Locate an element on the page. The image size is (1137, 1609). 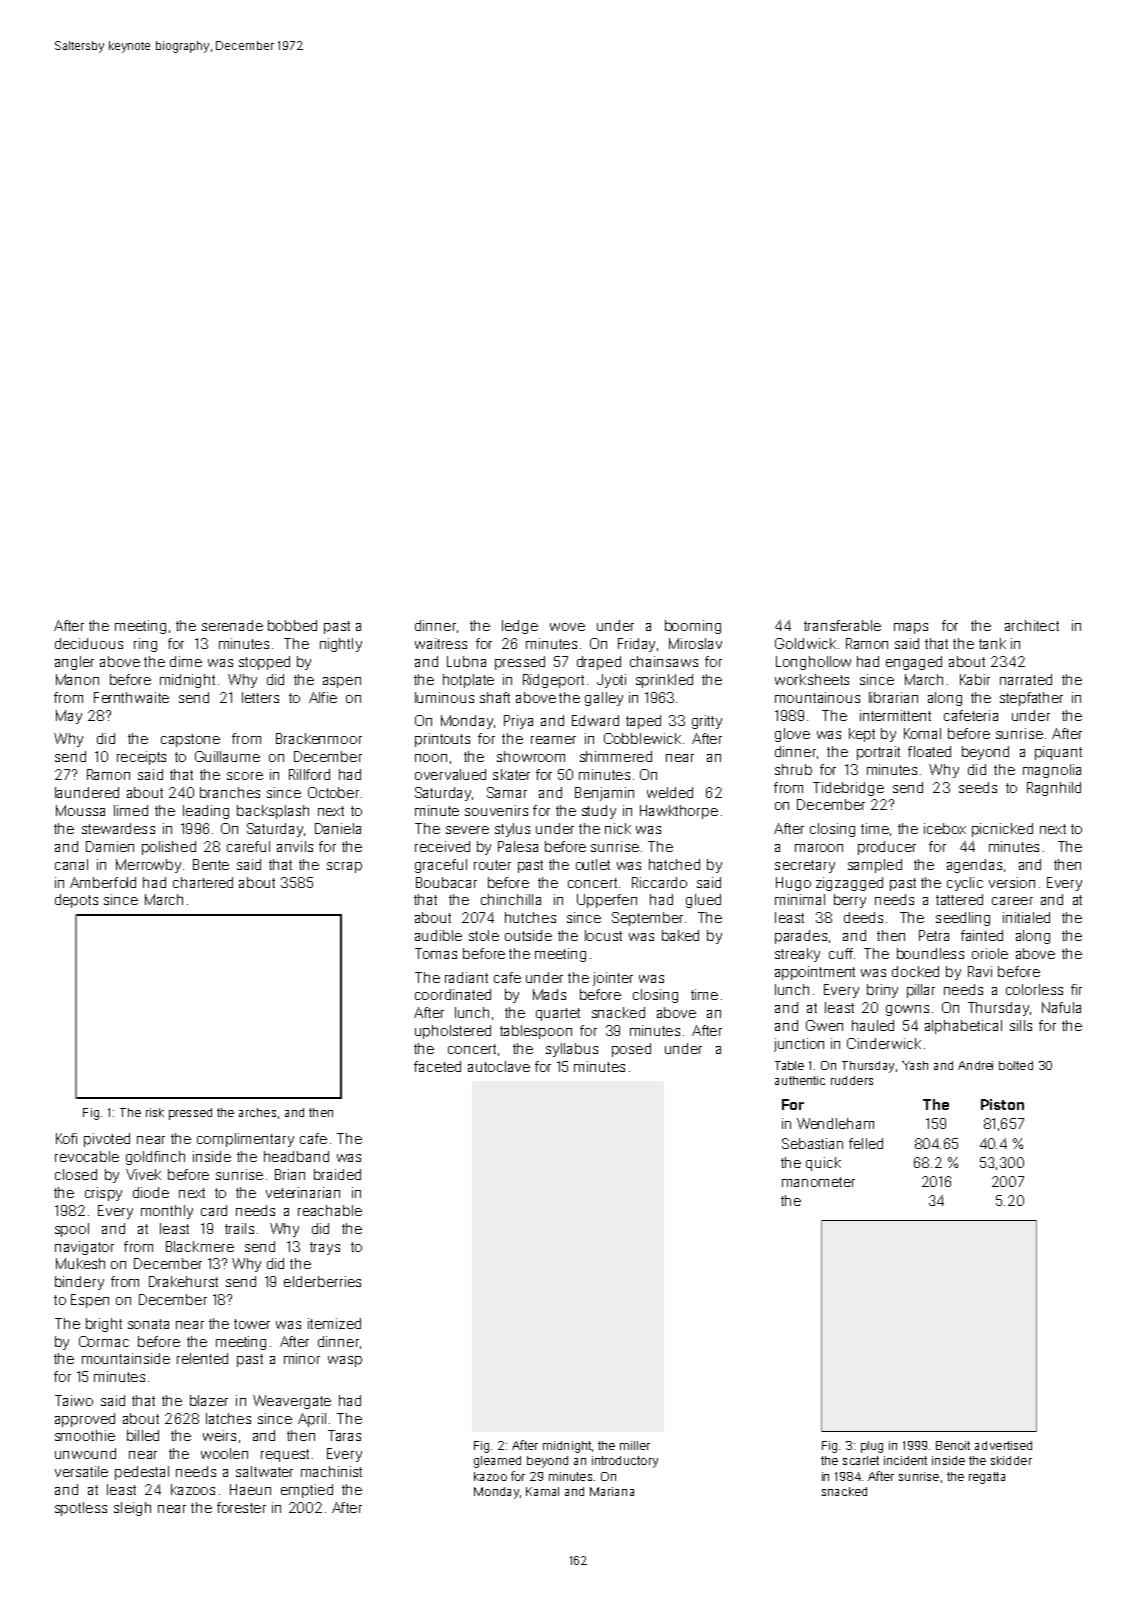
booming is located at coordinates (693, 627).
